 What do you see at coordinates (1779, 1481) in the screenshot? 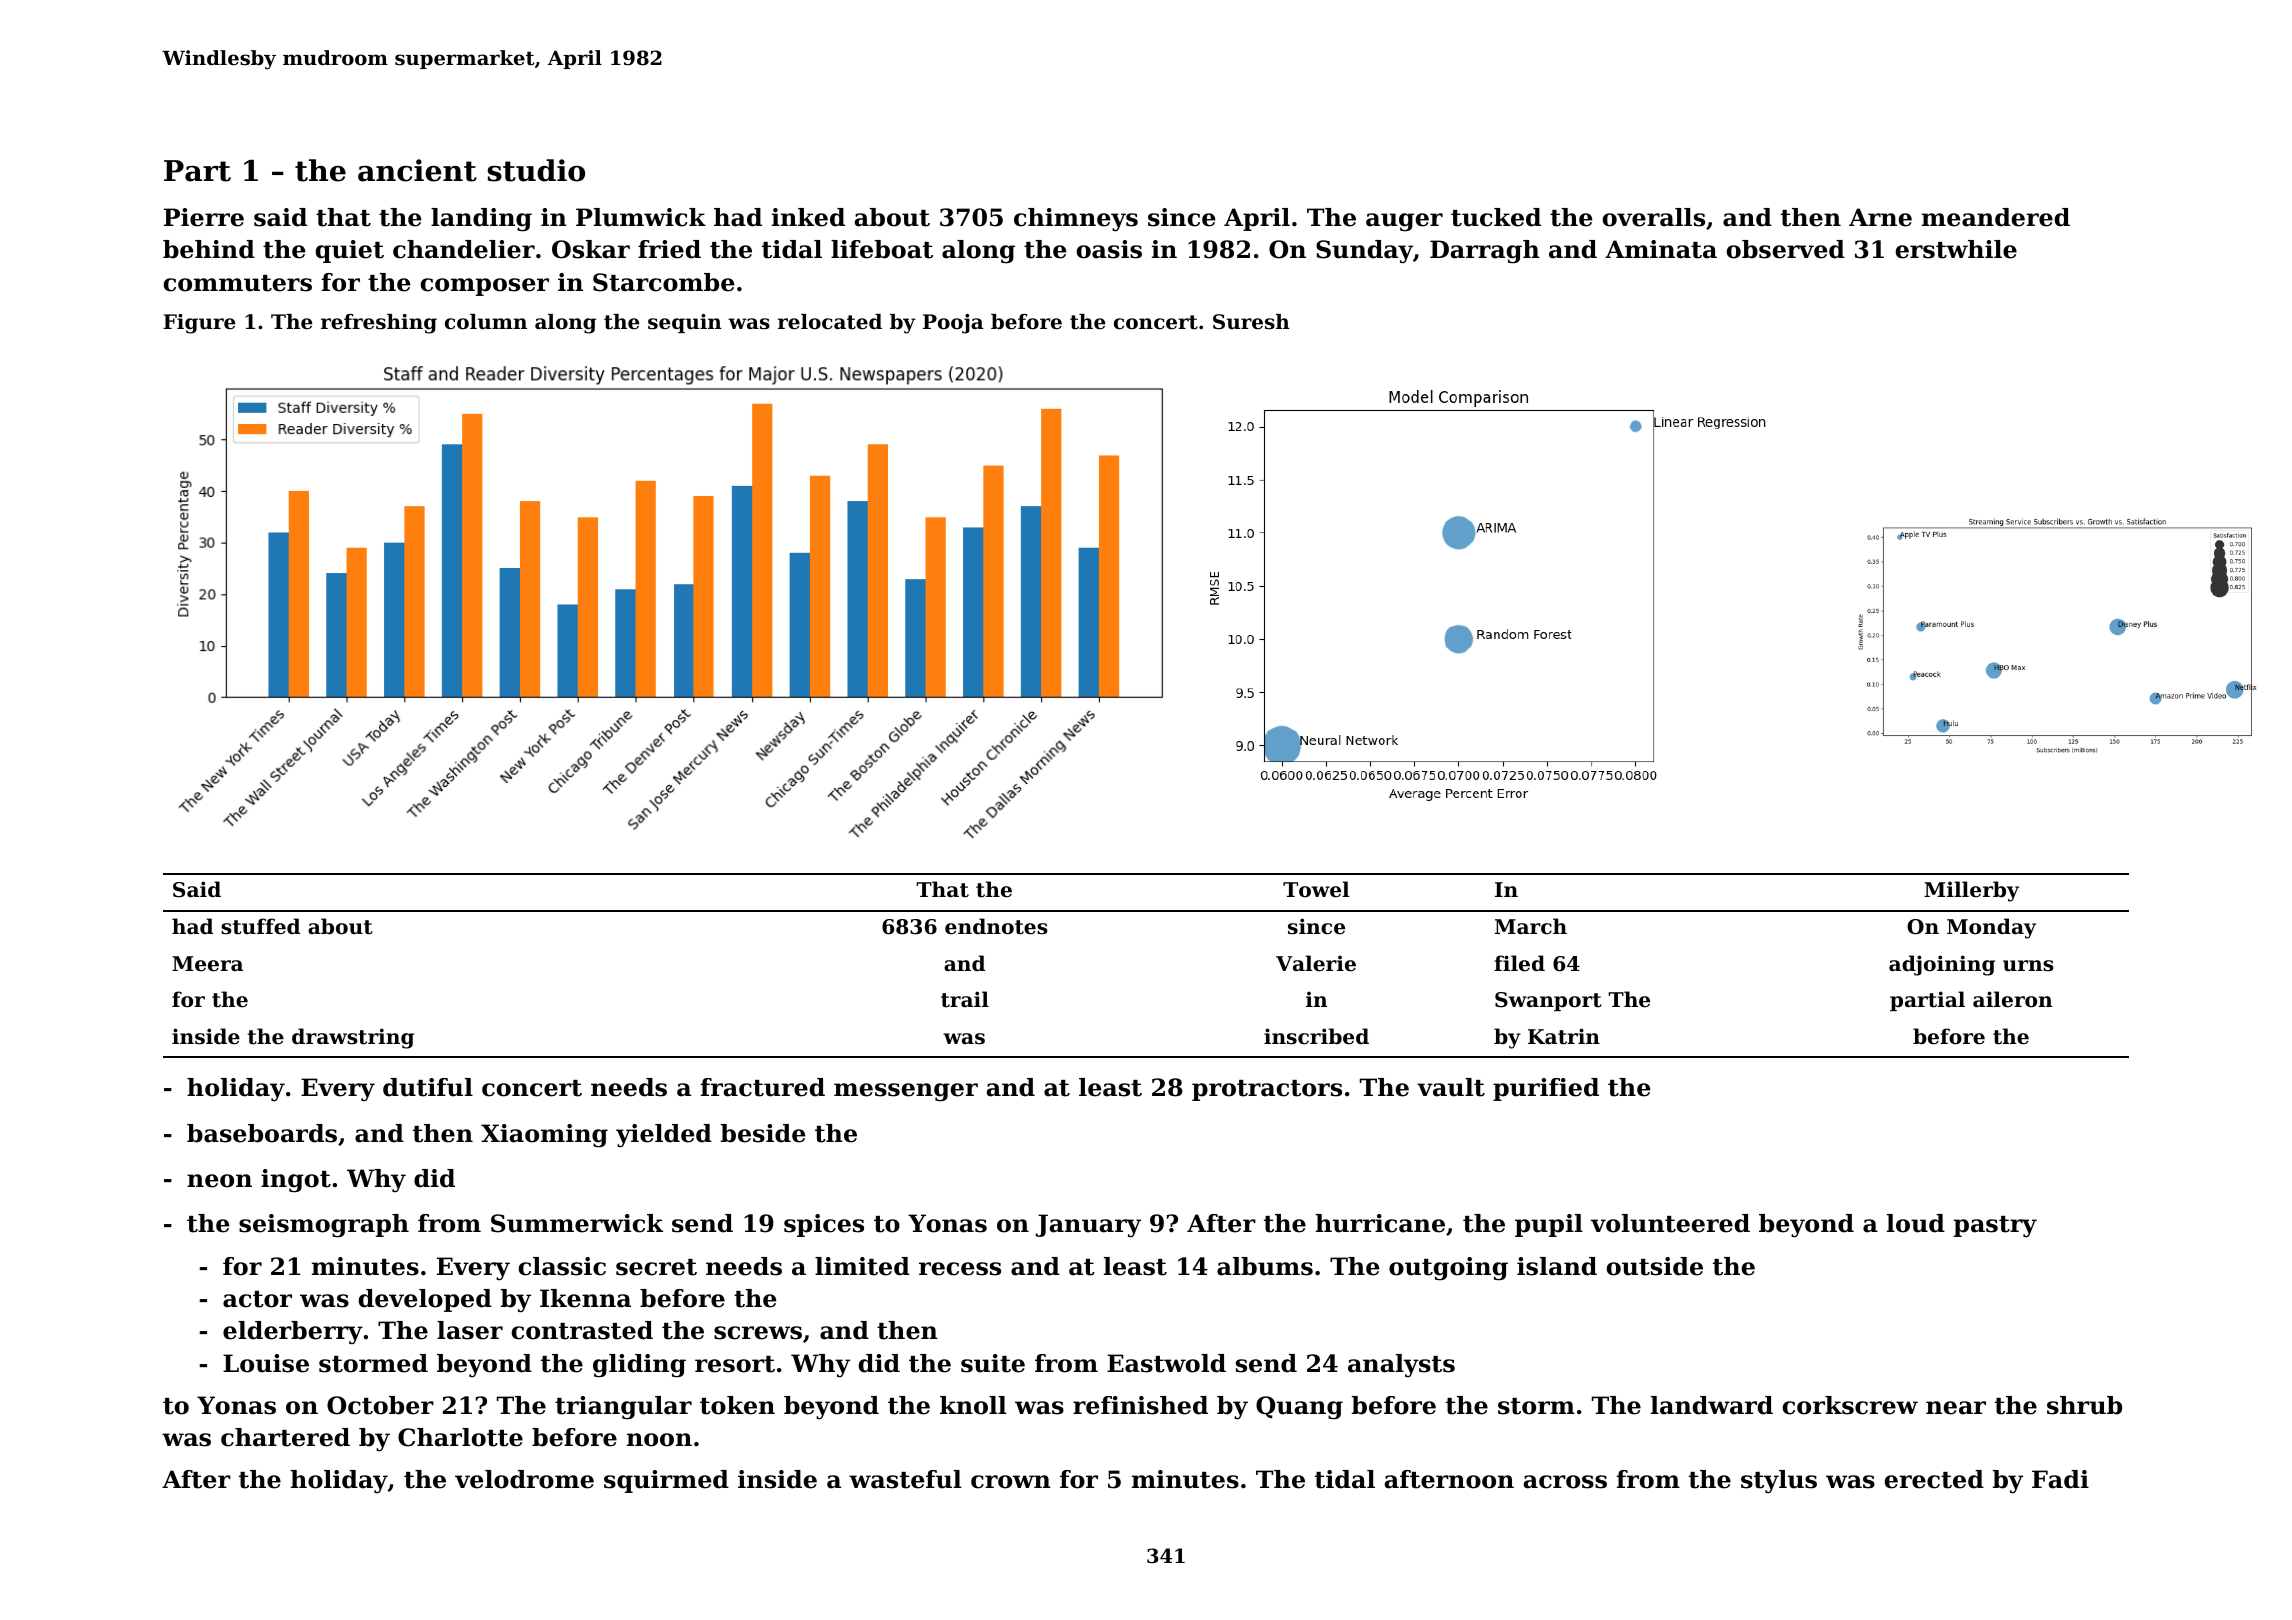
I see `stylus` at bounding box center [1779, 1481].
